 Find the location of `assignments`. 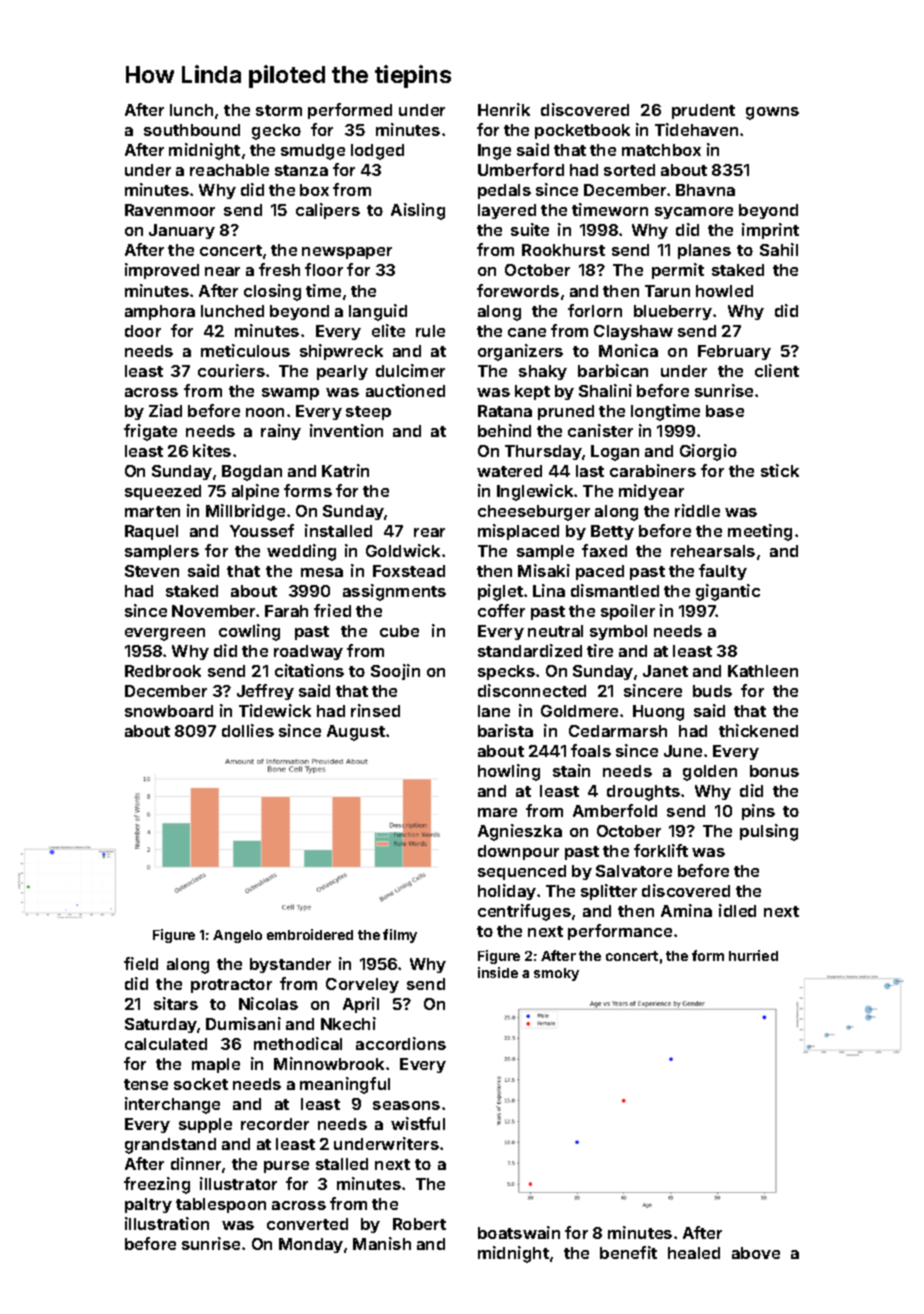

assignments is located at coordinates (394, 592).
